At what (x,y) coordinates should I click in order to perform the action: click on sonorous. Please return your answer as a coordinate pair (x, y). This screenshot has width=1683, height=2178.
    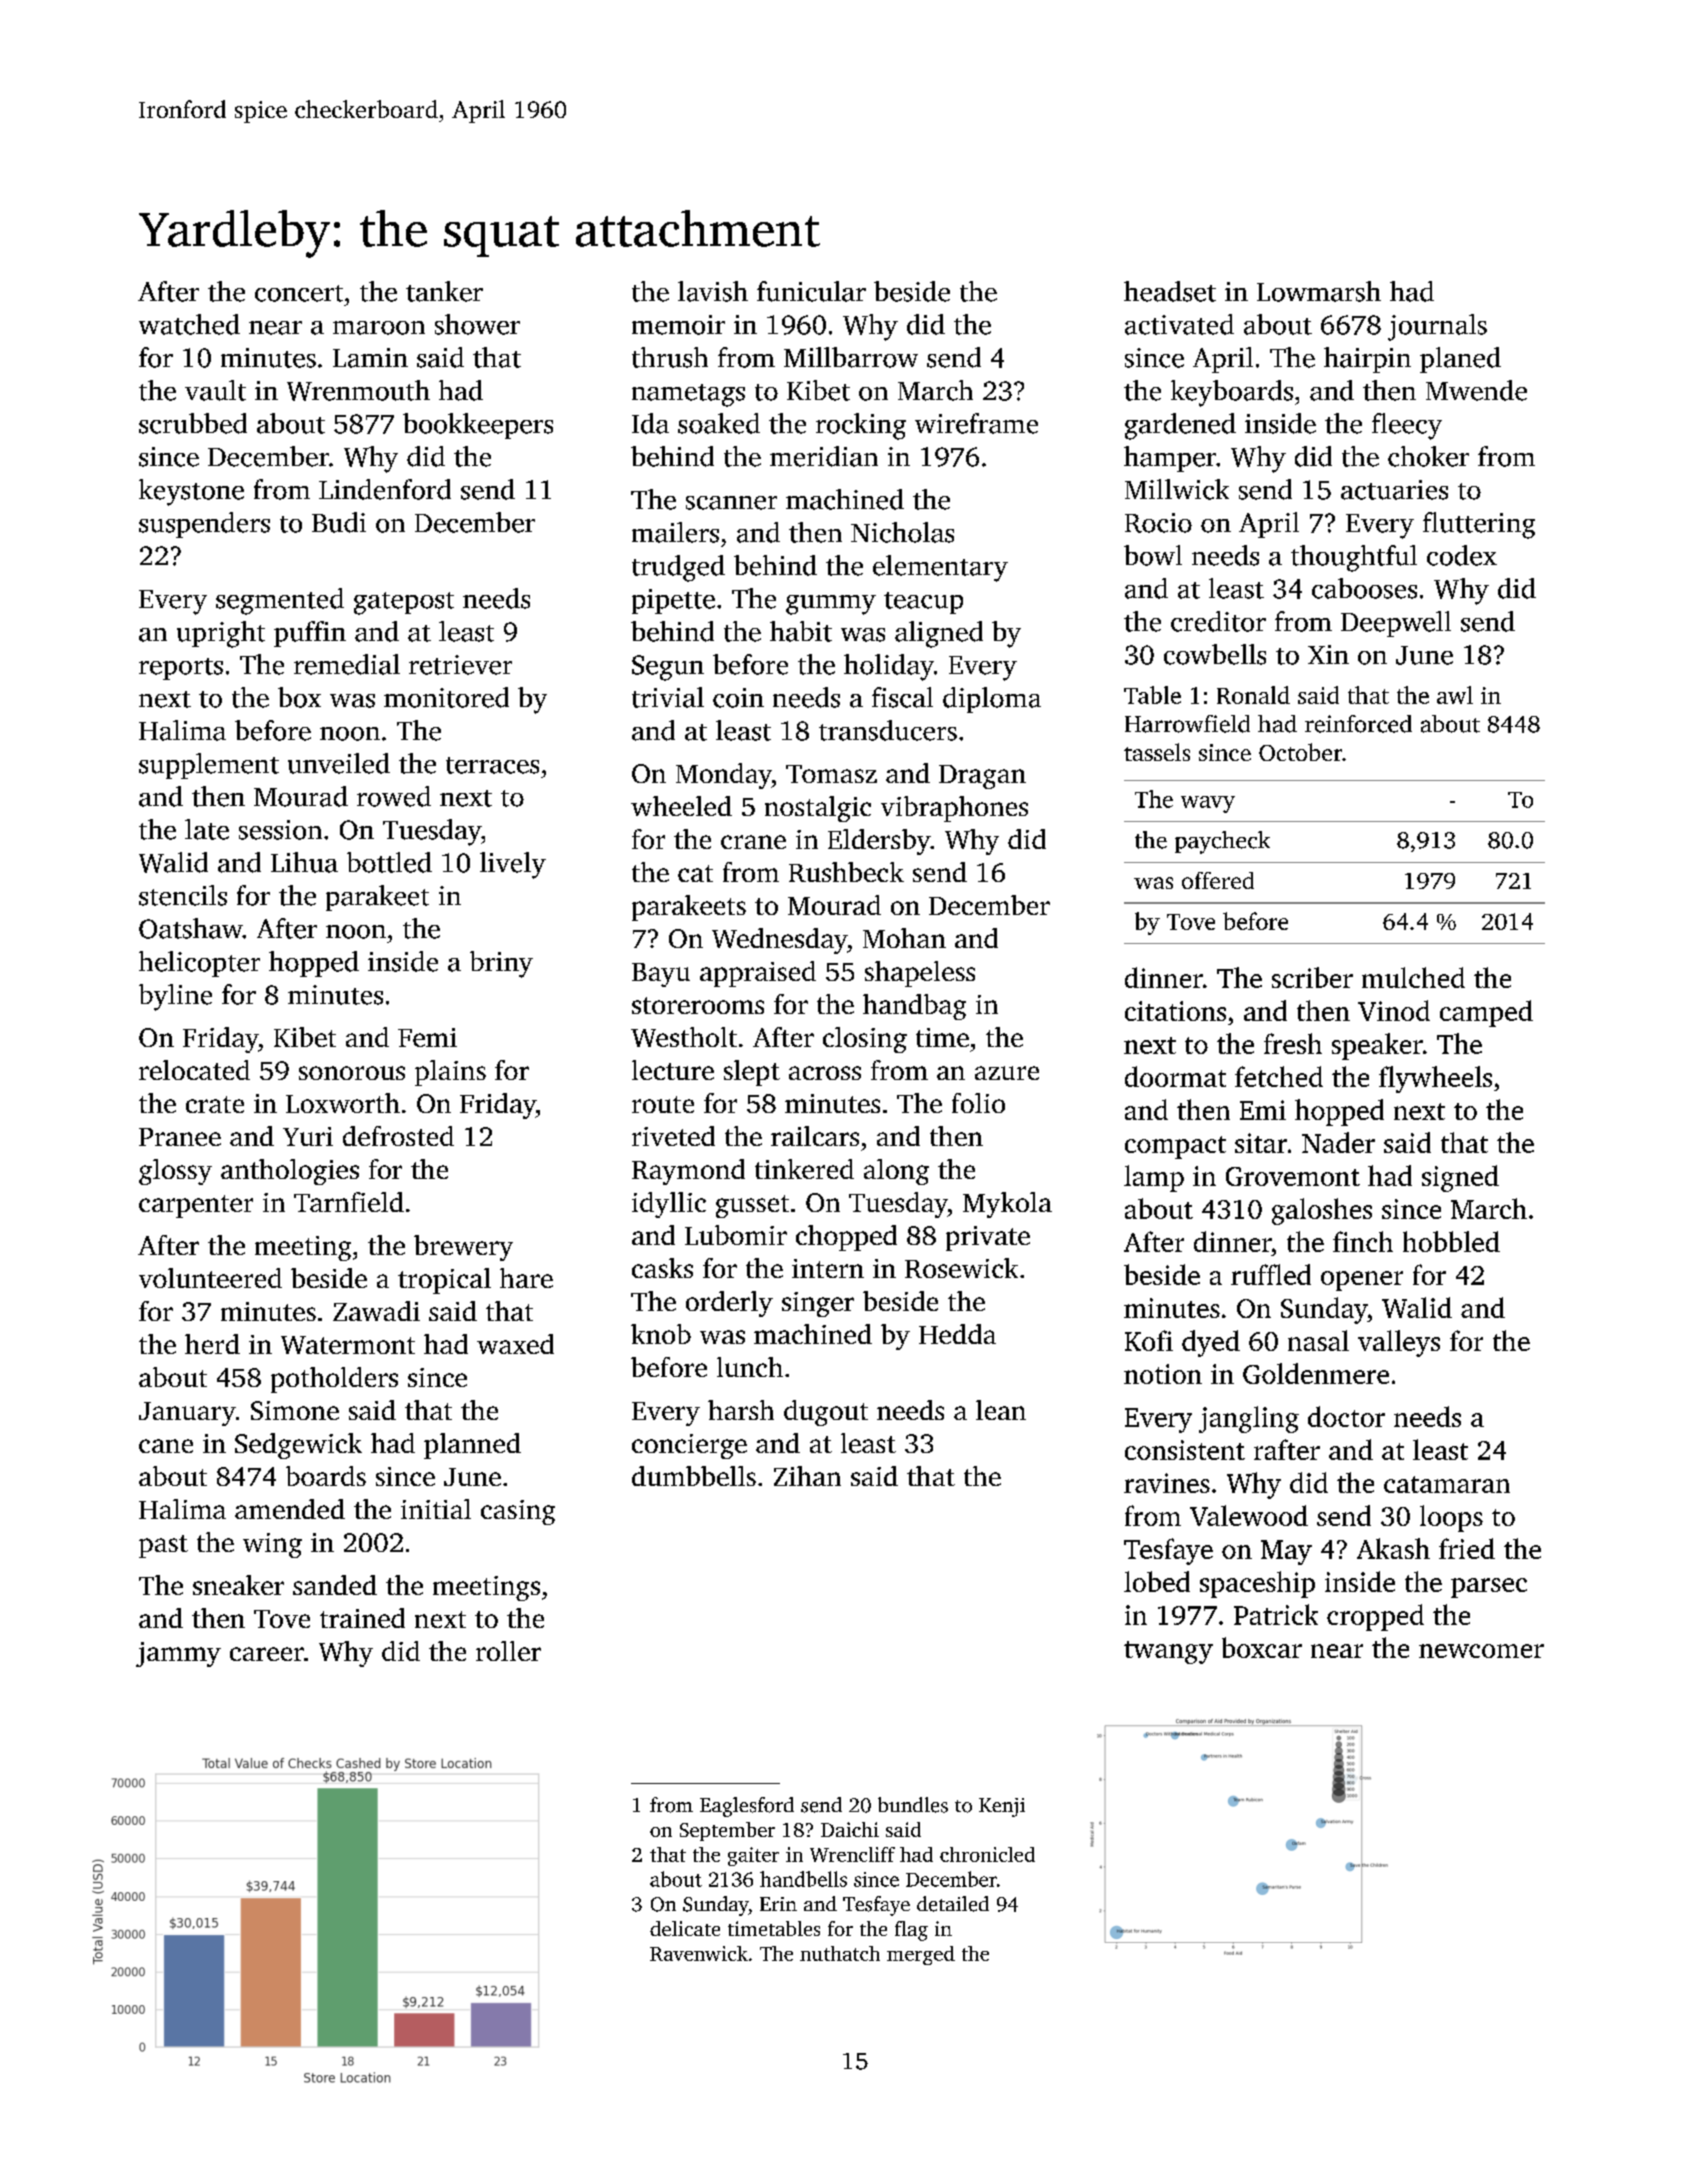
    Looking at the image, I should click on (352, 1073).
